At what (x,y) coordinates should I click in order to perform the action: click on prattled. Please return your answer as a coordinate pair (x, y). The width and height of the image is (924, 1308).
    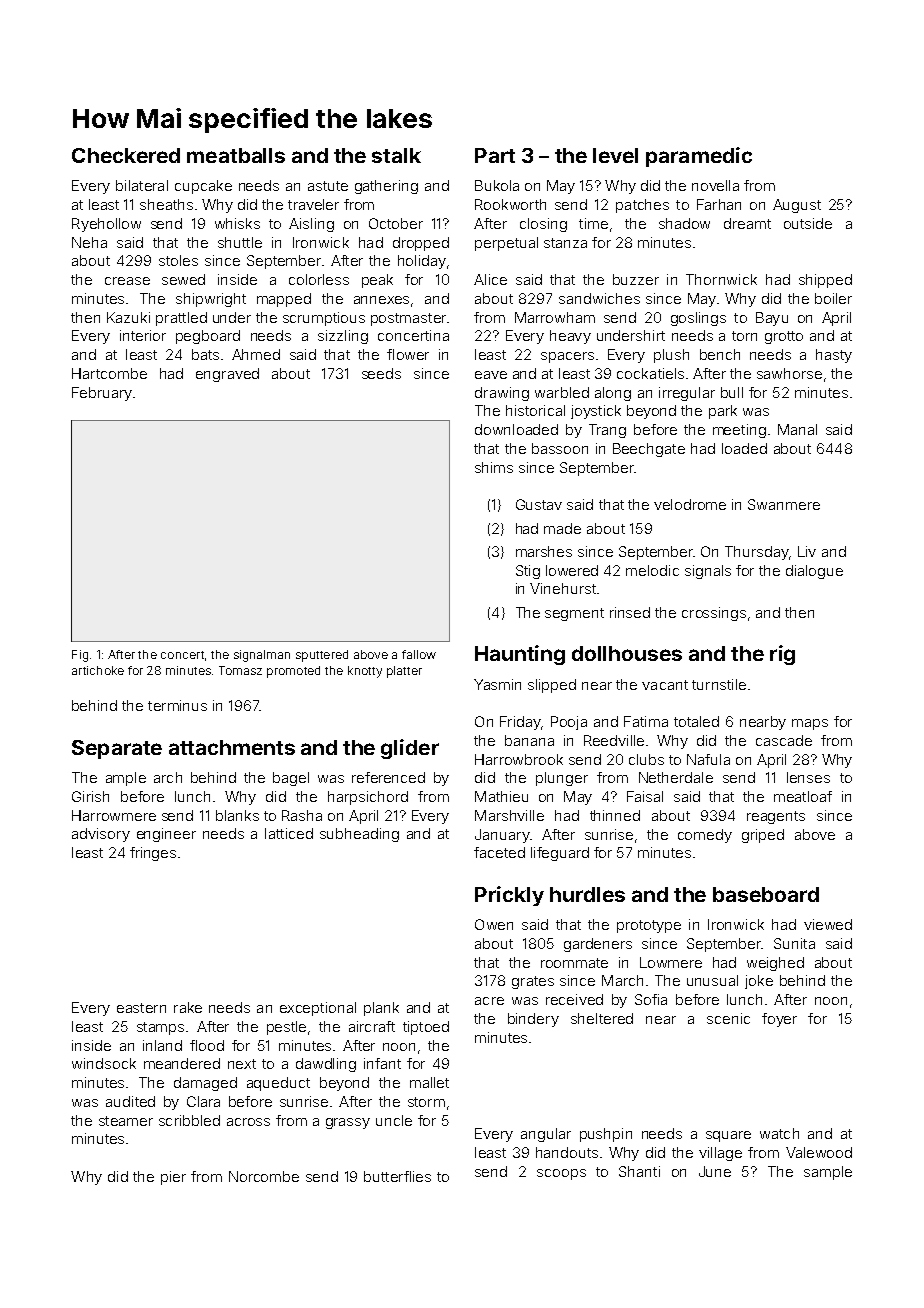
    Looking at the image, I should click on (181, 319).
